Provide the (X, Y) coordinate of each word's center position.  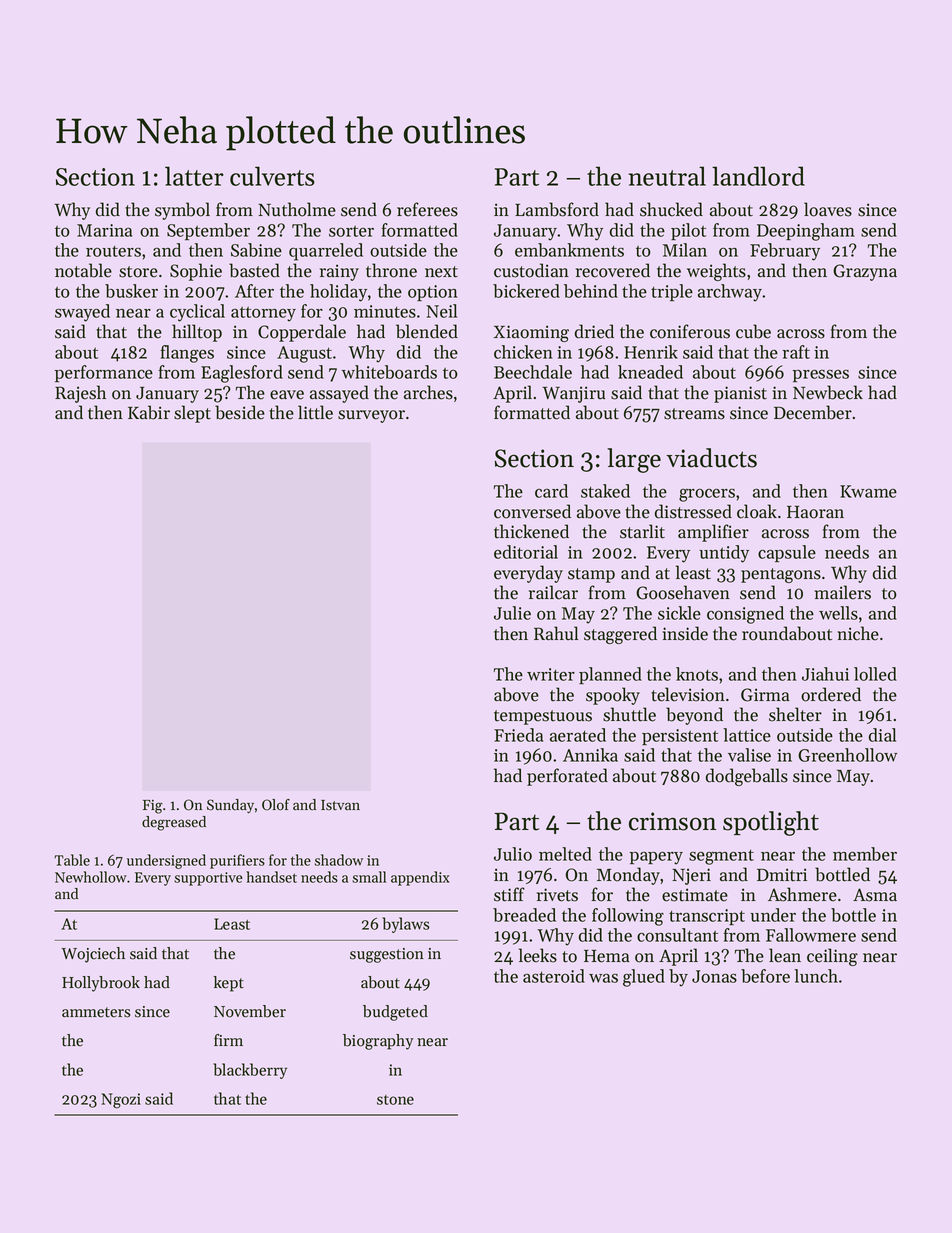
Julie (512, 613)
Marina (104, 230)
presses (821, 376)
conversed (532, 511)
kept (229, 984)
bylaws (406, 925)
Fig (153, 807)
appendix (420, 878)
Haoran (815, 512)
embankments (569, 250)
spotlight (771, 823)
